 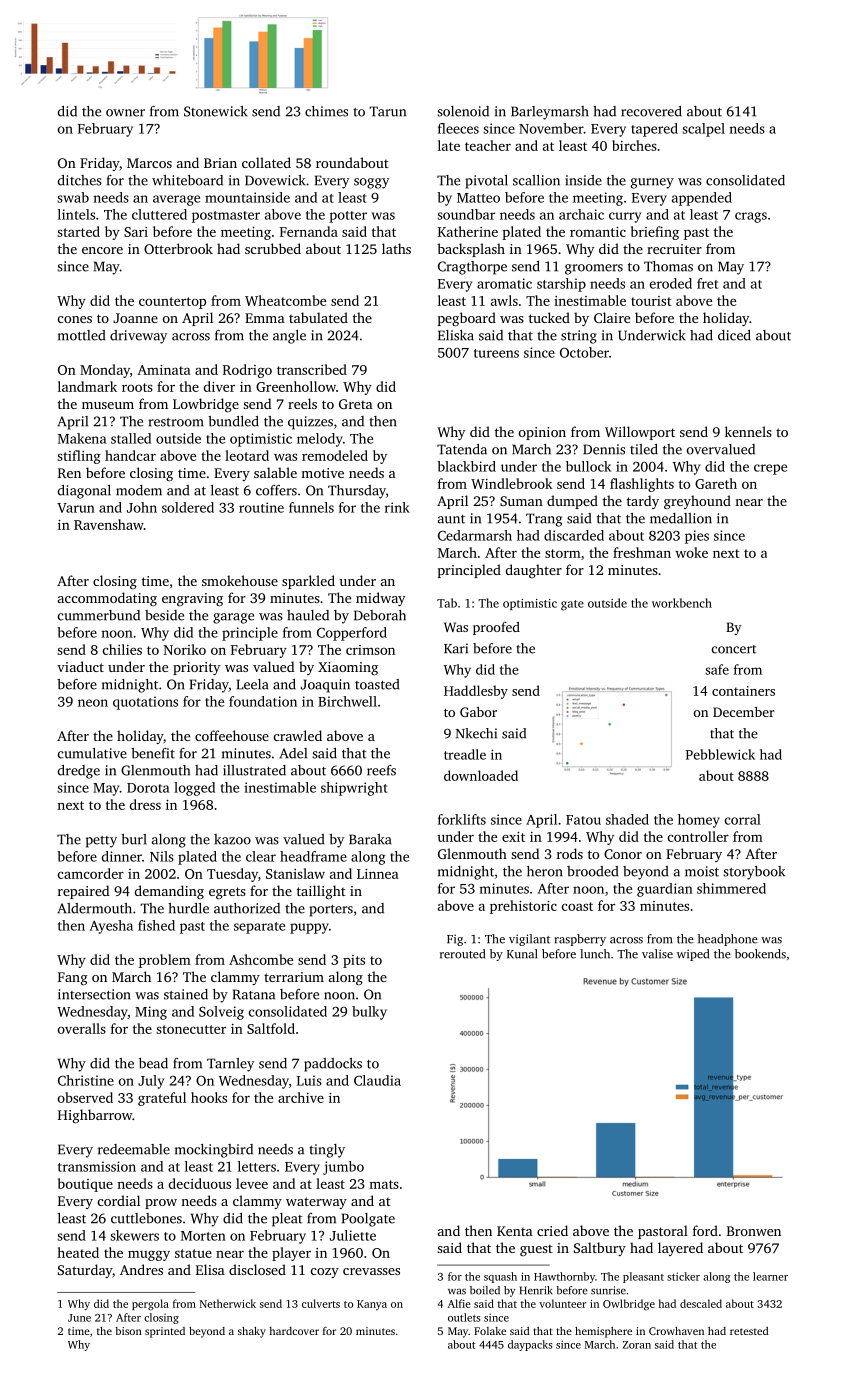 What do you see at coordinates (682, 603) in the screenshot?
I see `workbench` at bounding box center [682, 603].
